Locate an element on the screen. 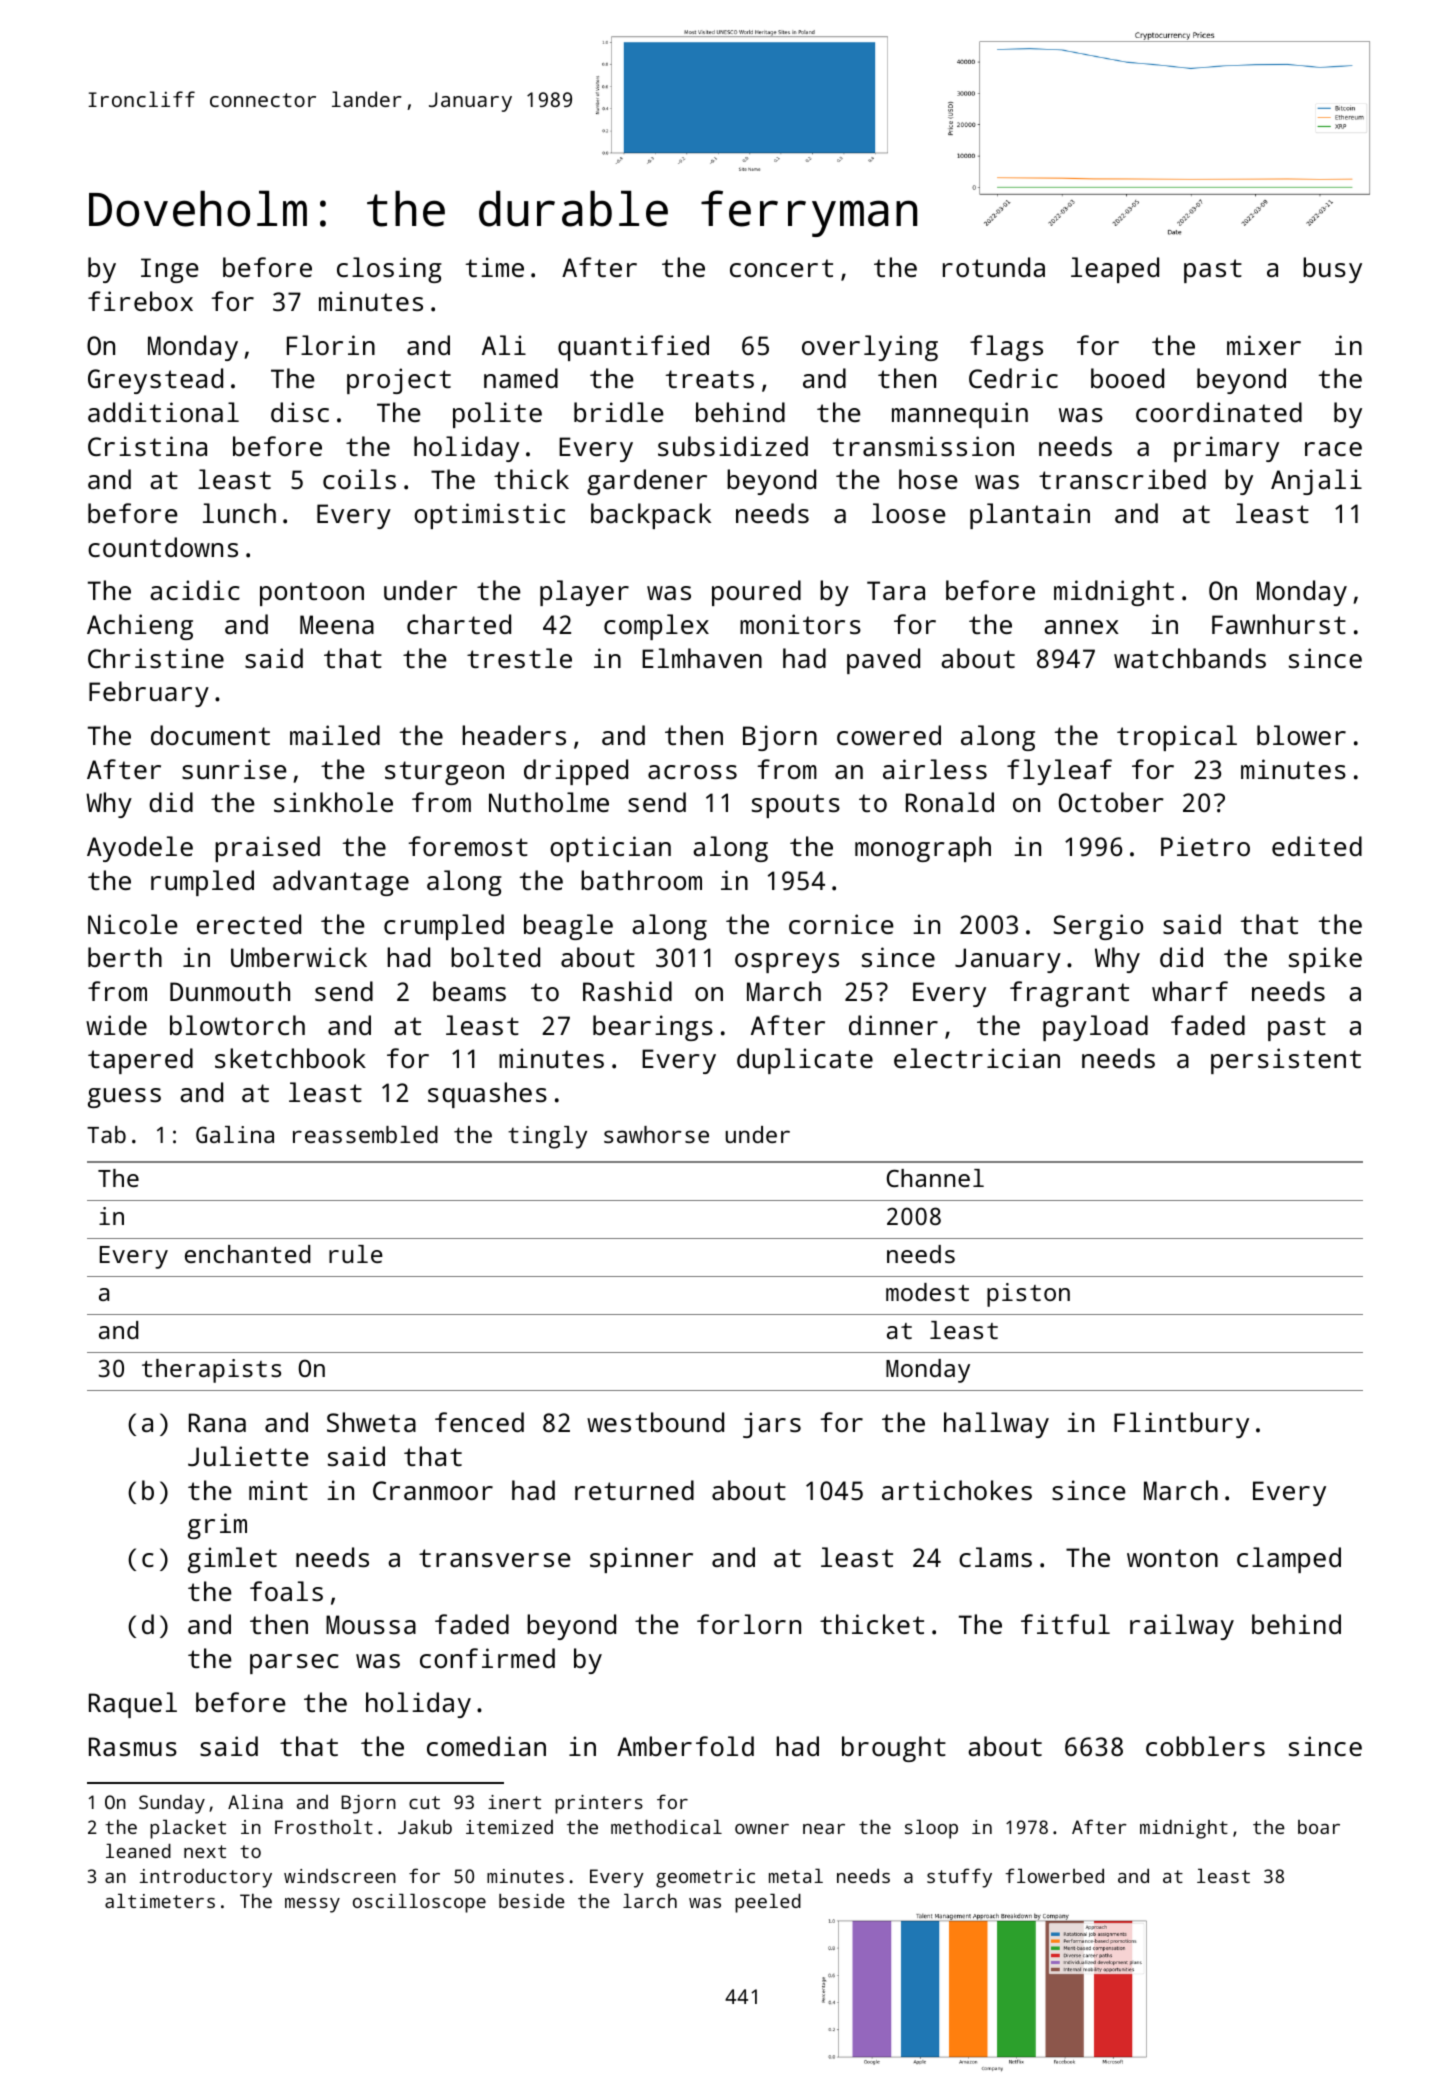 The height and width of the screenshot is (2100, 1450). leaned is located at coordinates (138, 1850).
